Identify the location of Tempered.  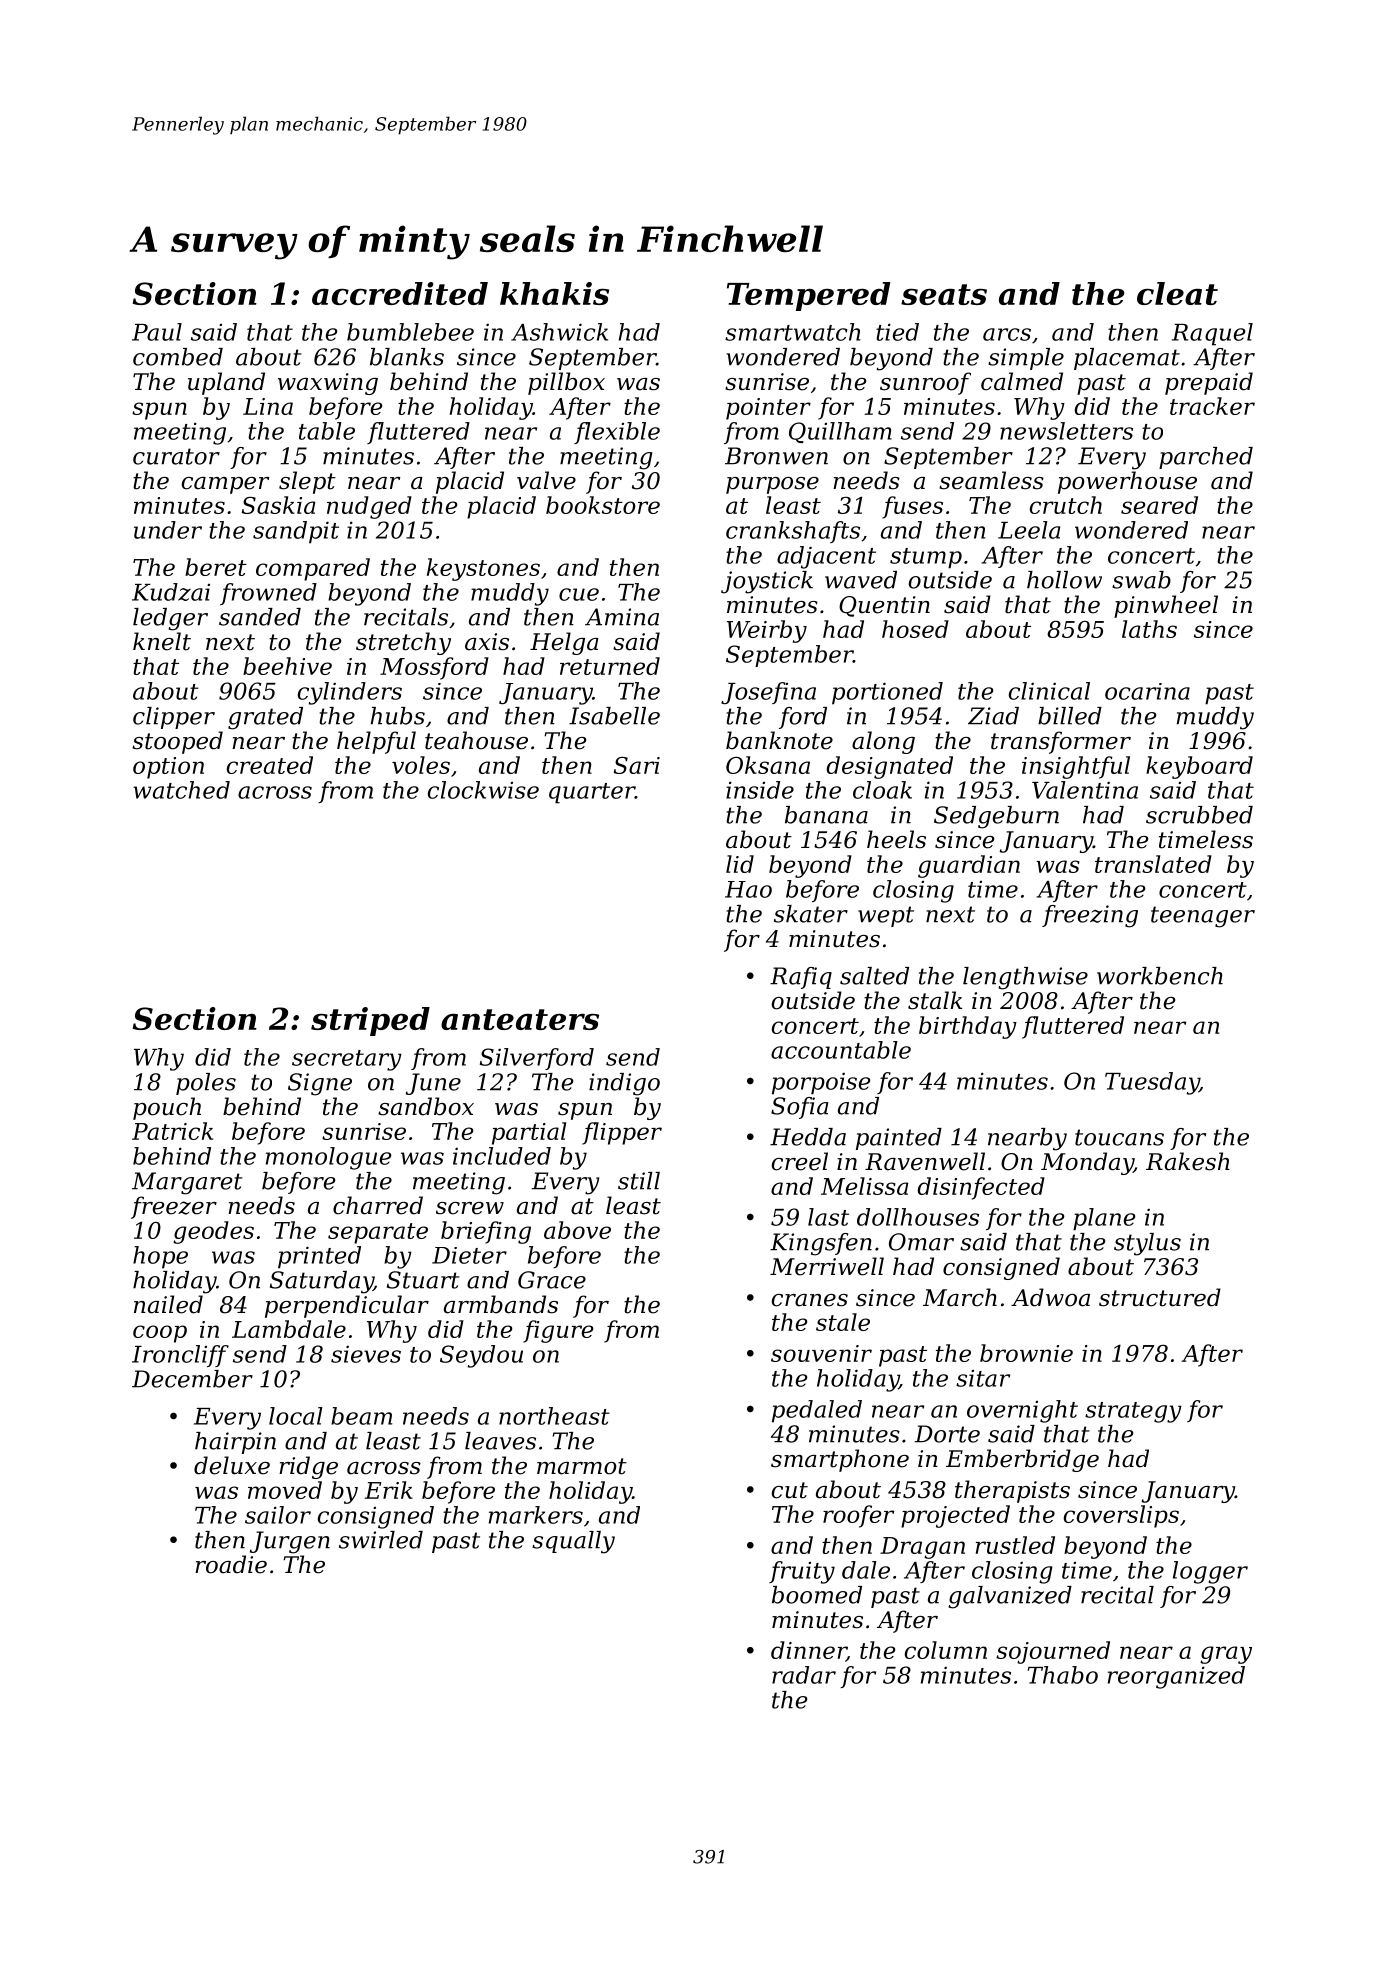
(808, 296).
